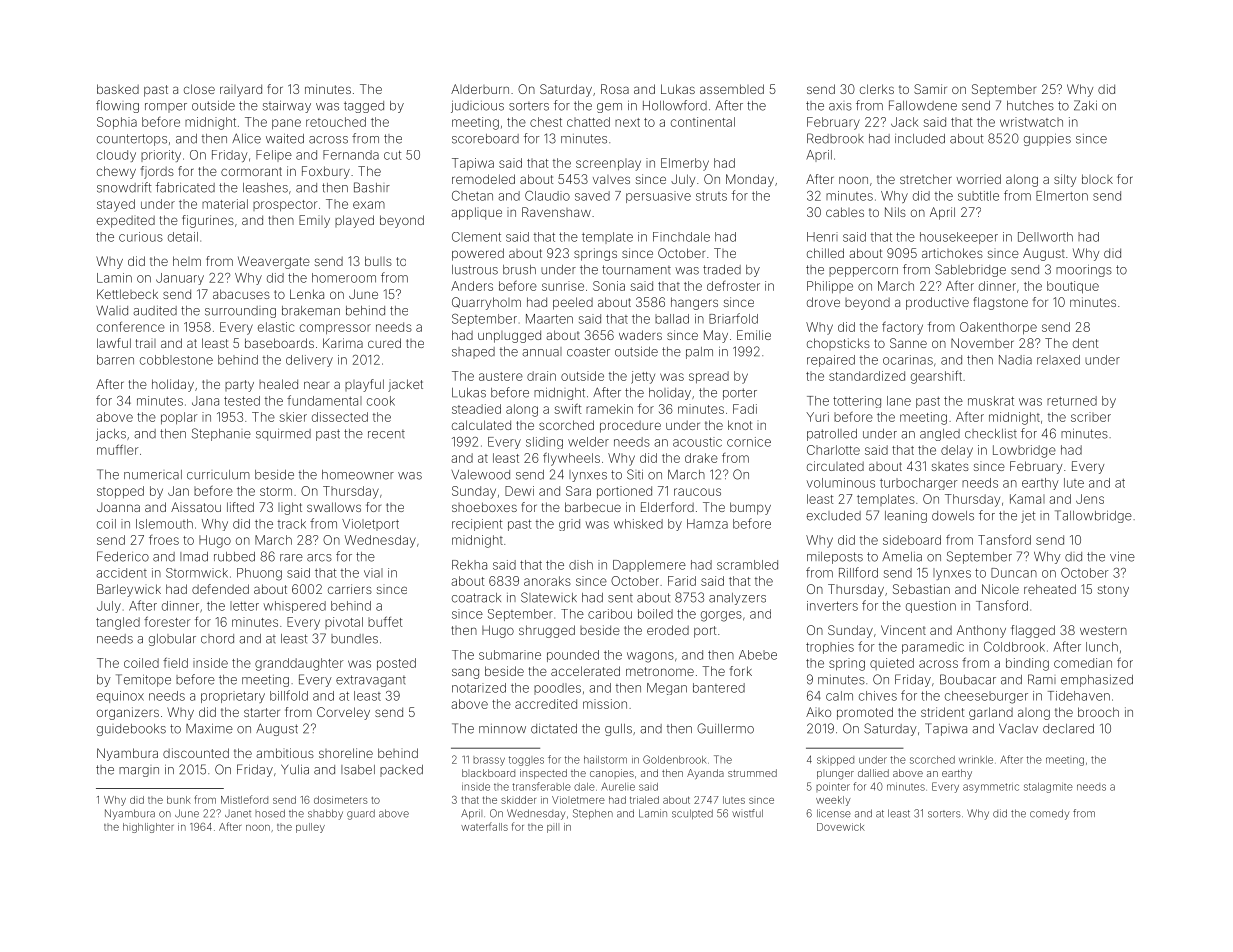 This screenshot has width=1233, height=952. I want to click on Felipe, so click(274, 156).
